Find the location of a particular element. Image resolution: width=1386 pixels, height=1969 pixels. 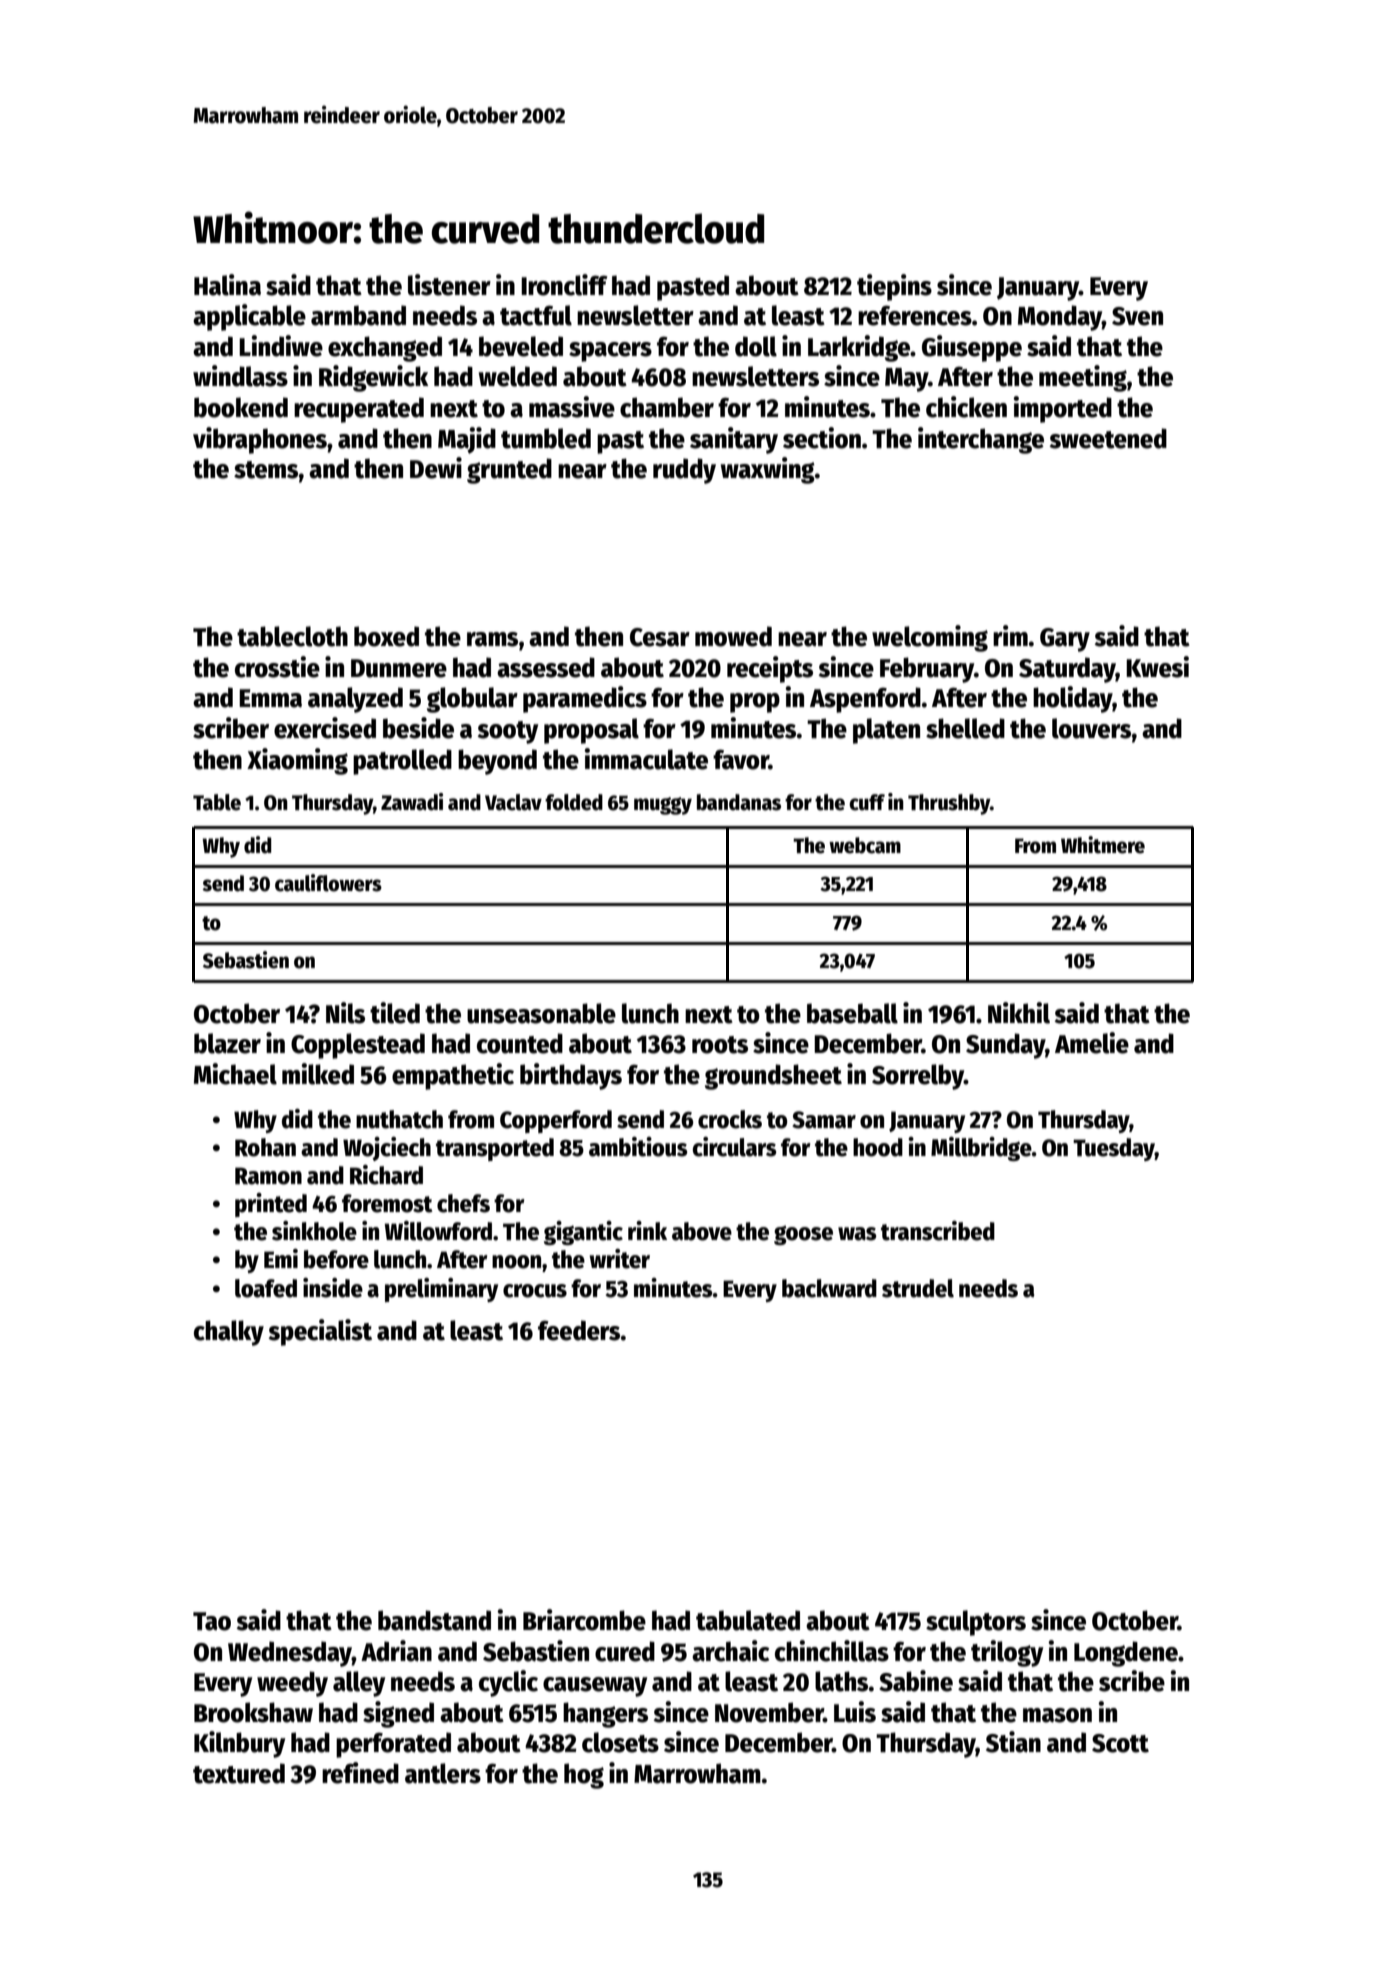

antlers is located at coordinates (443, 1773).
